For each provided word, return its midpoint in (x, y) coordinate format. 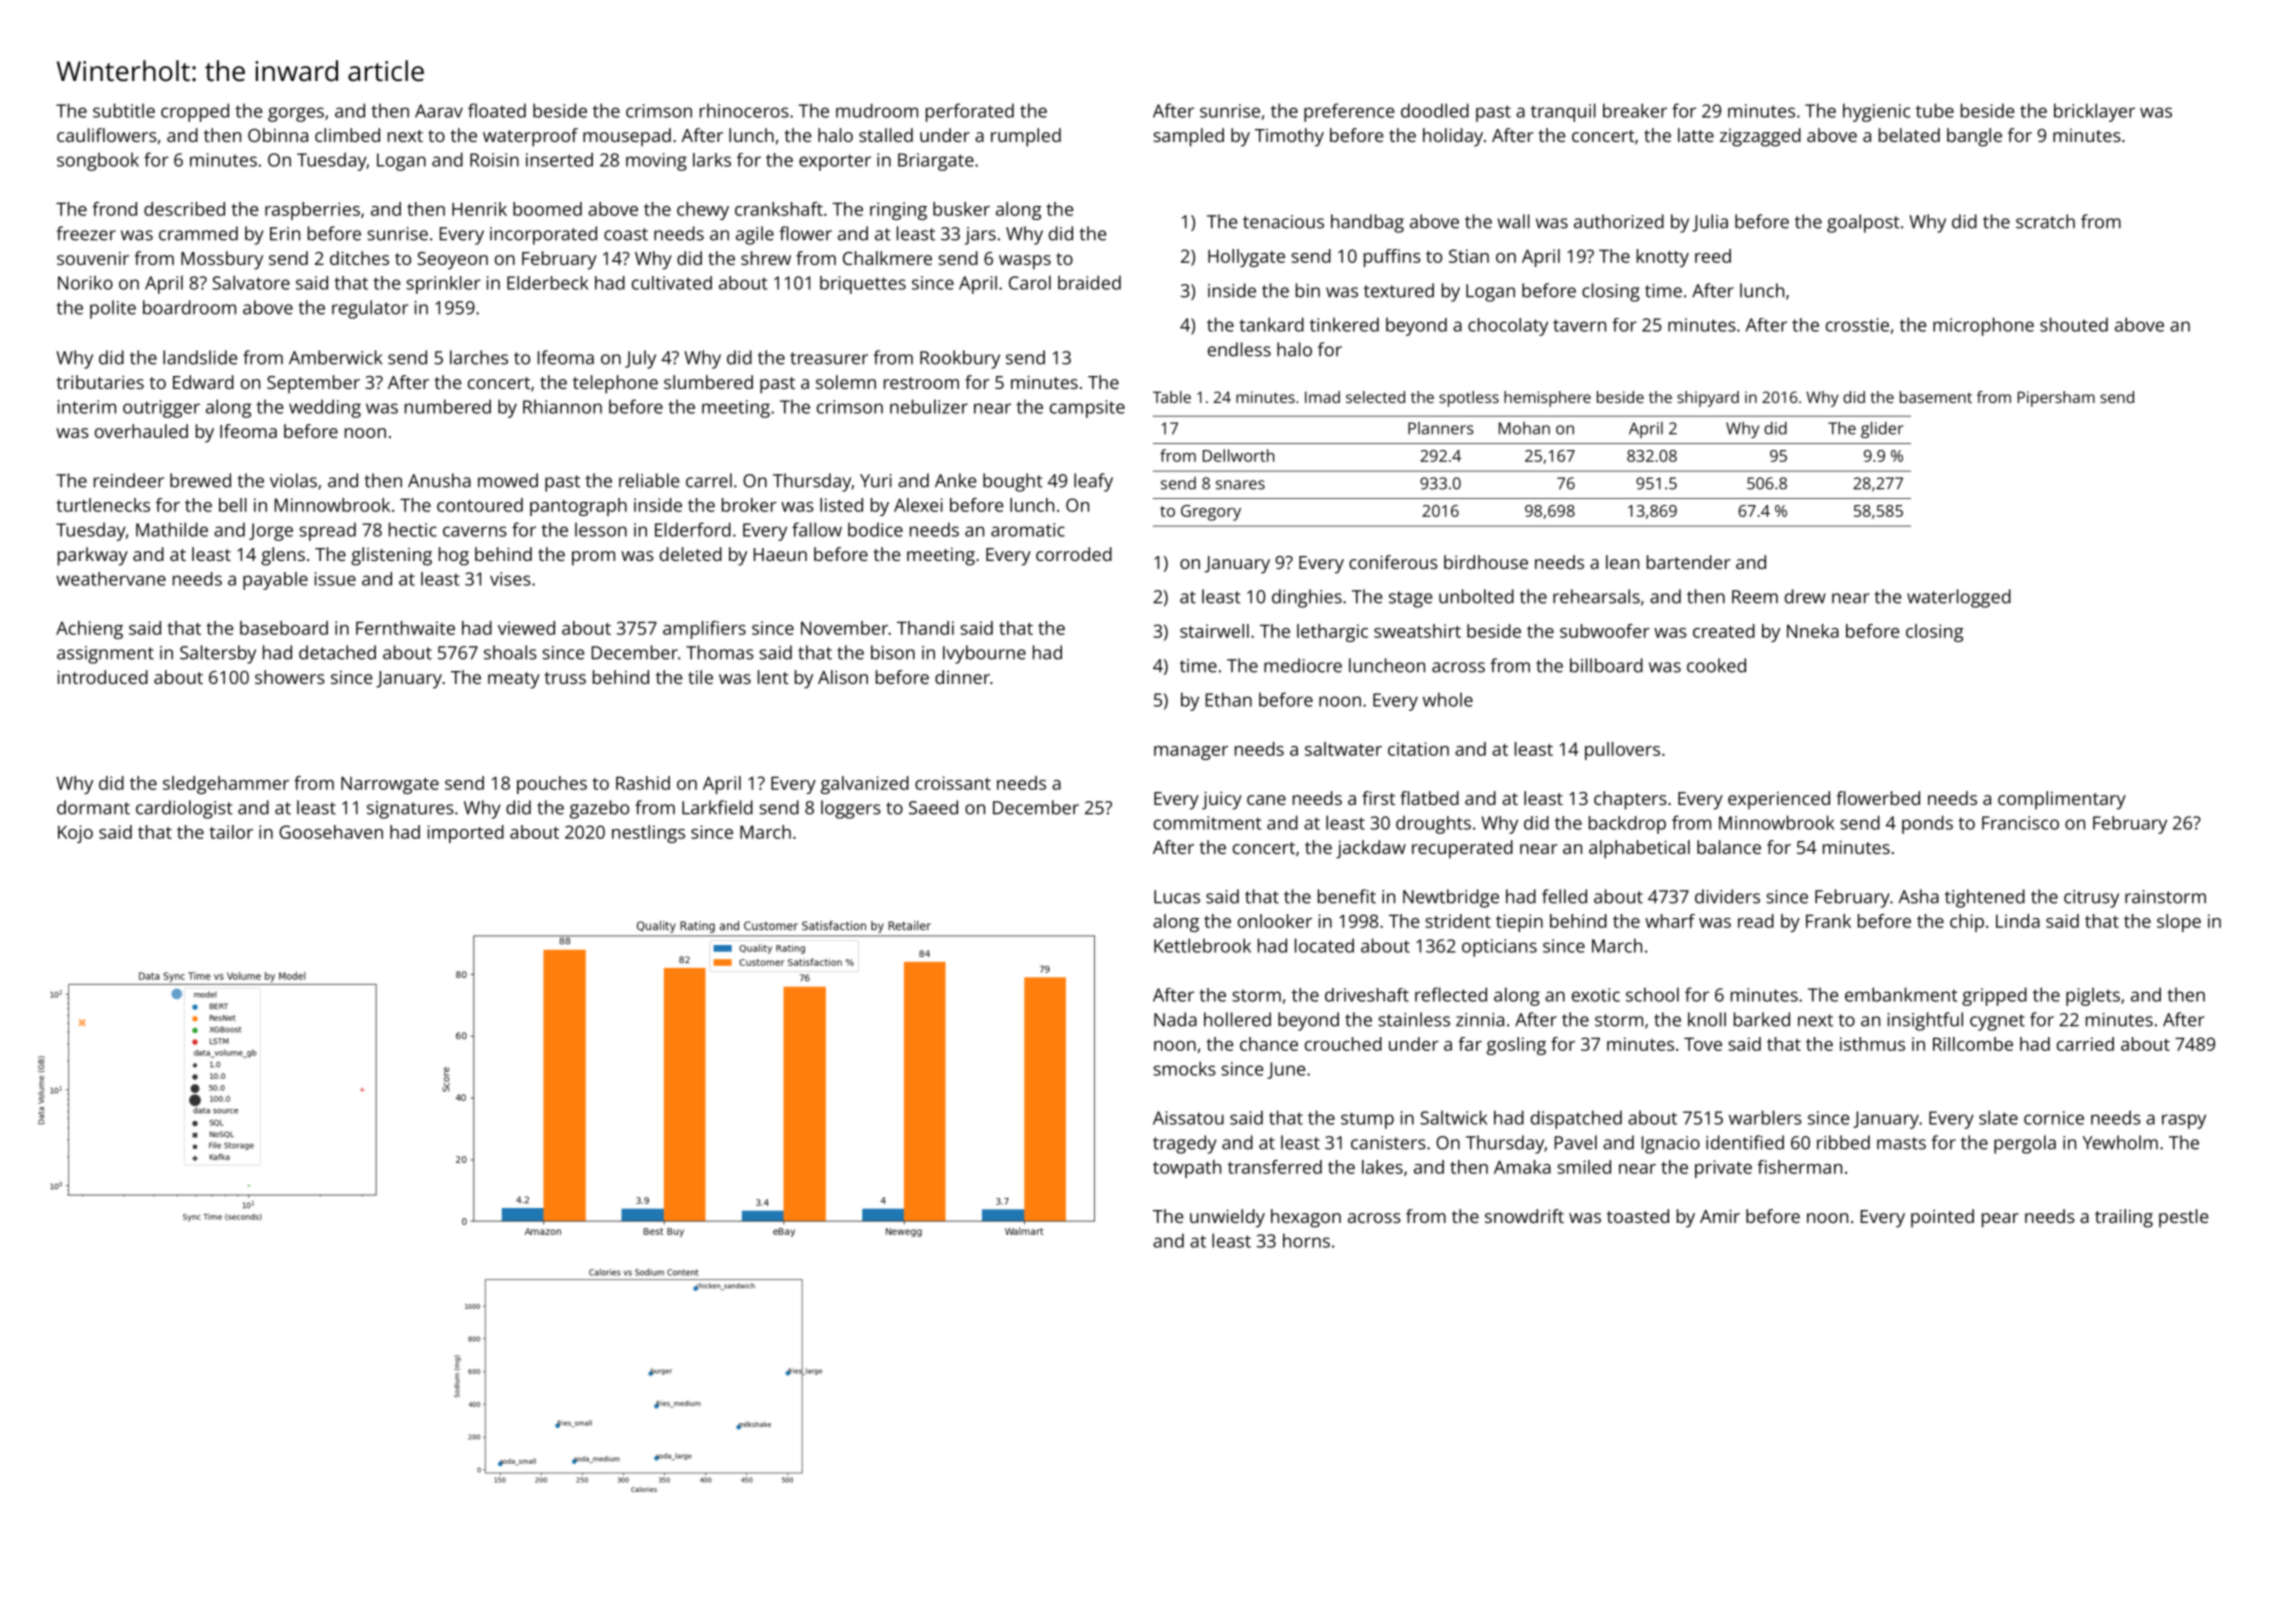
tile (700, 677)
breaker (1635, 110)
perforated (970, 112)
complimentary (2062, 800)
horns (1306, 1240)
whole (1448, 699)
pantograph (578, 507)
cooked (1716, 665)
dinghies (1307, 598)
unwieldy (1227, 1218)
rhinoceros (744, 110)
